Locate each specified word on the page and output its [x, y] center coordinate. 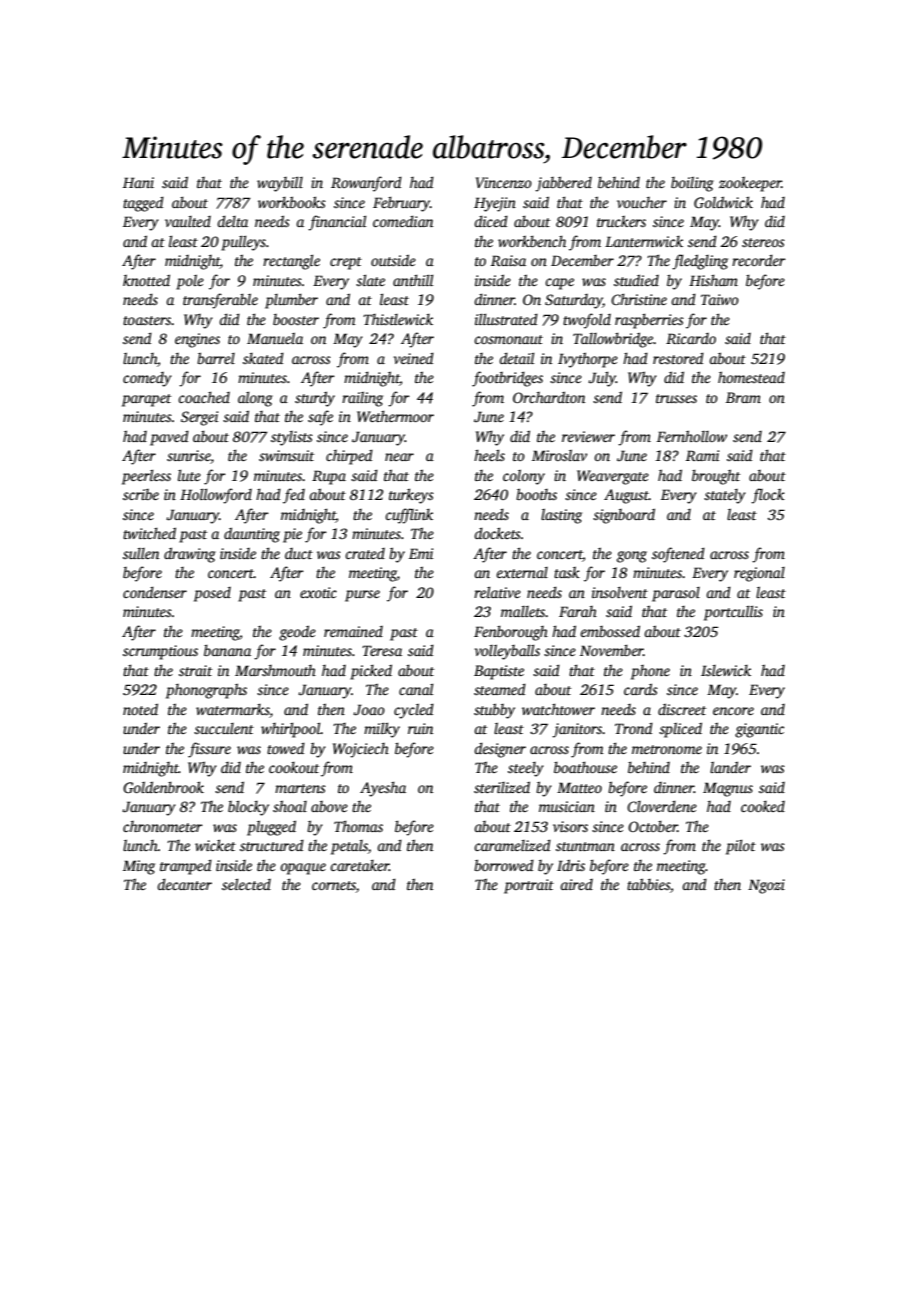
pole [190, 282]
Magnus [728, 789]
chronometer [163, 826]
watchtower [558, 709]
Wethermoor [395, 416]
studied [636, 280]
